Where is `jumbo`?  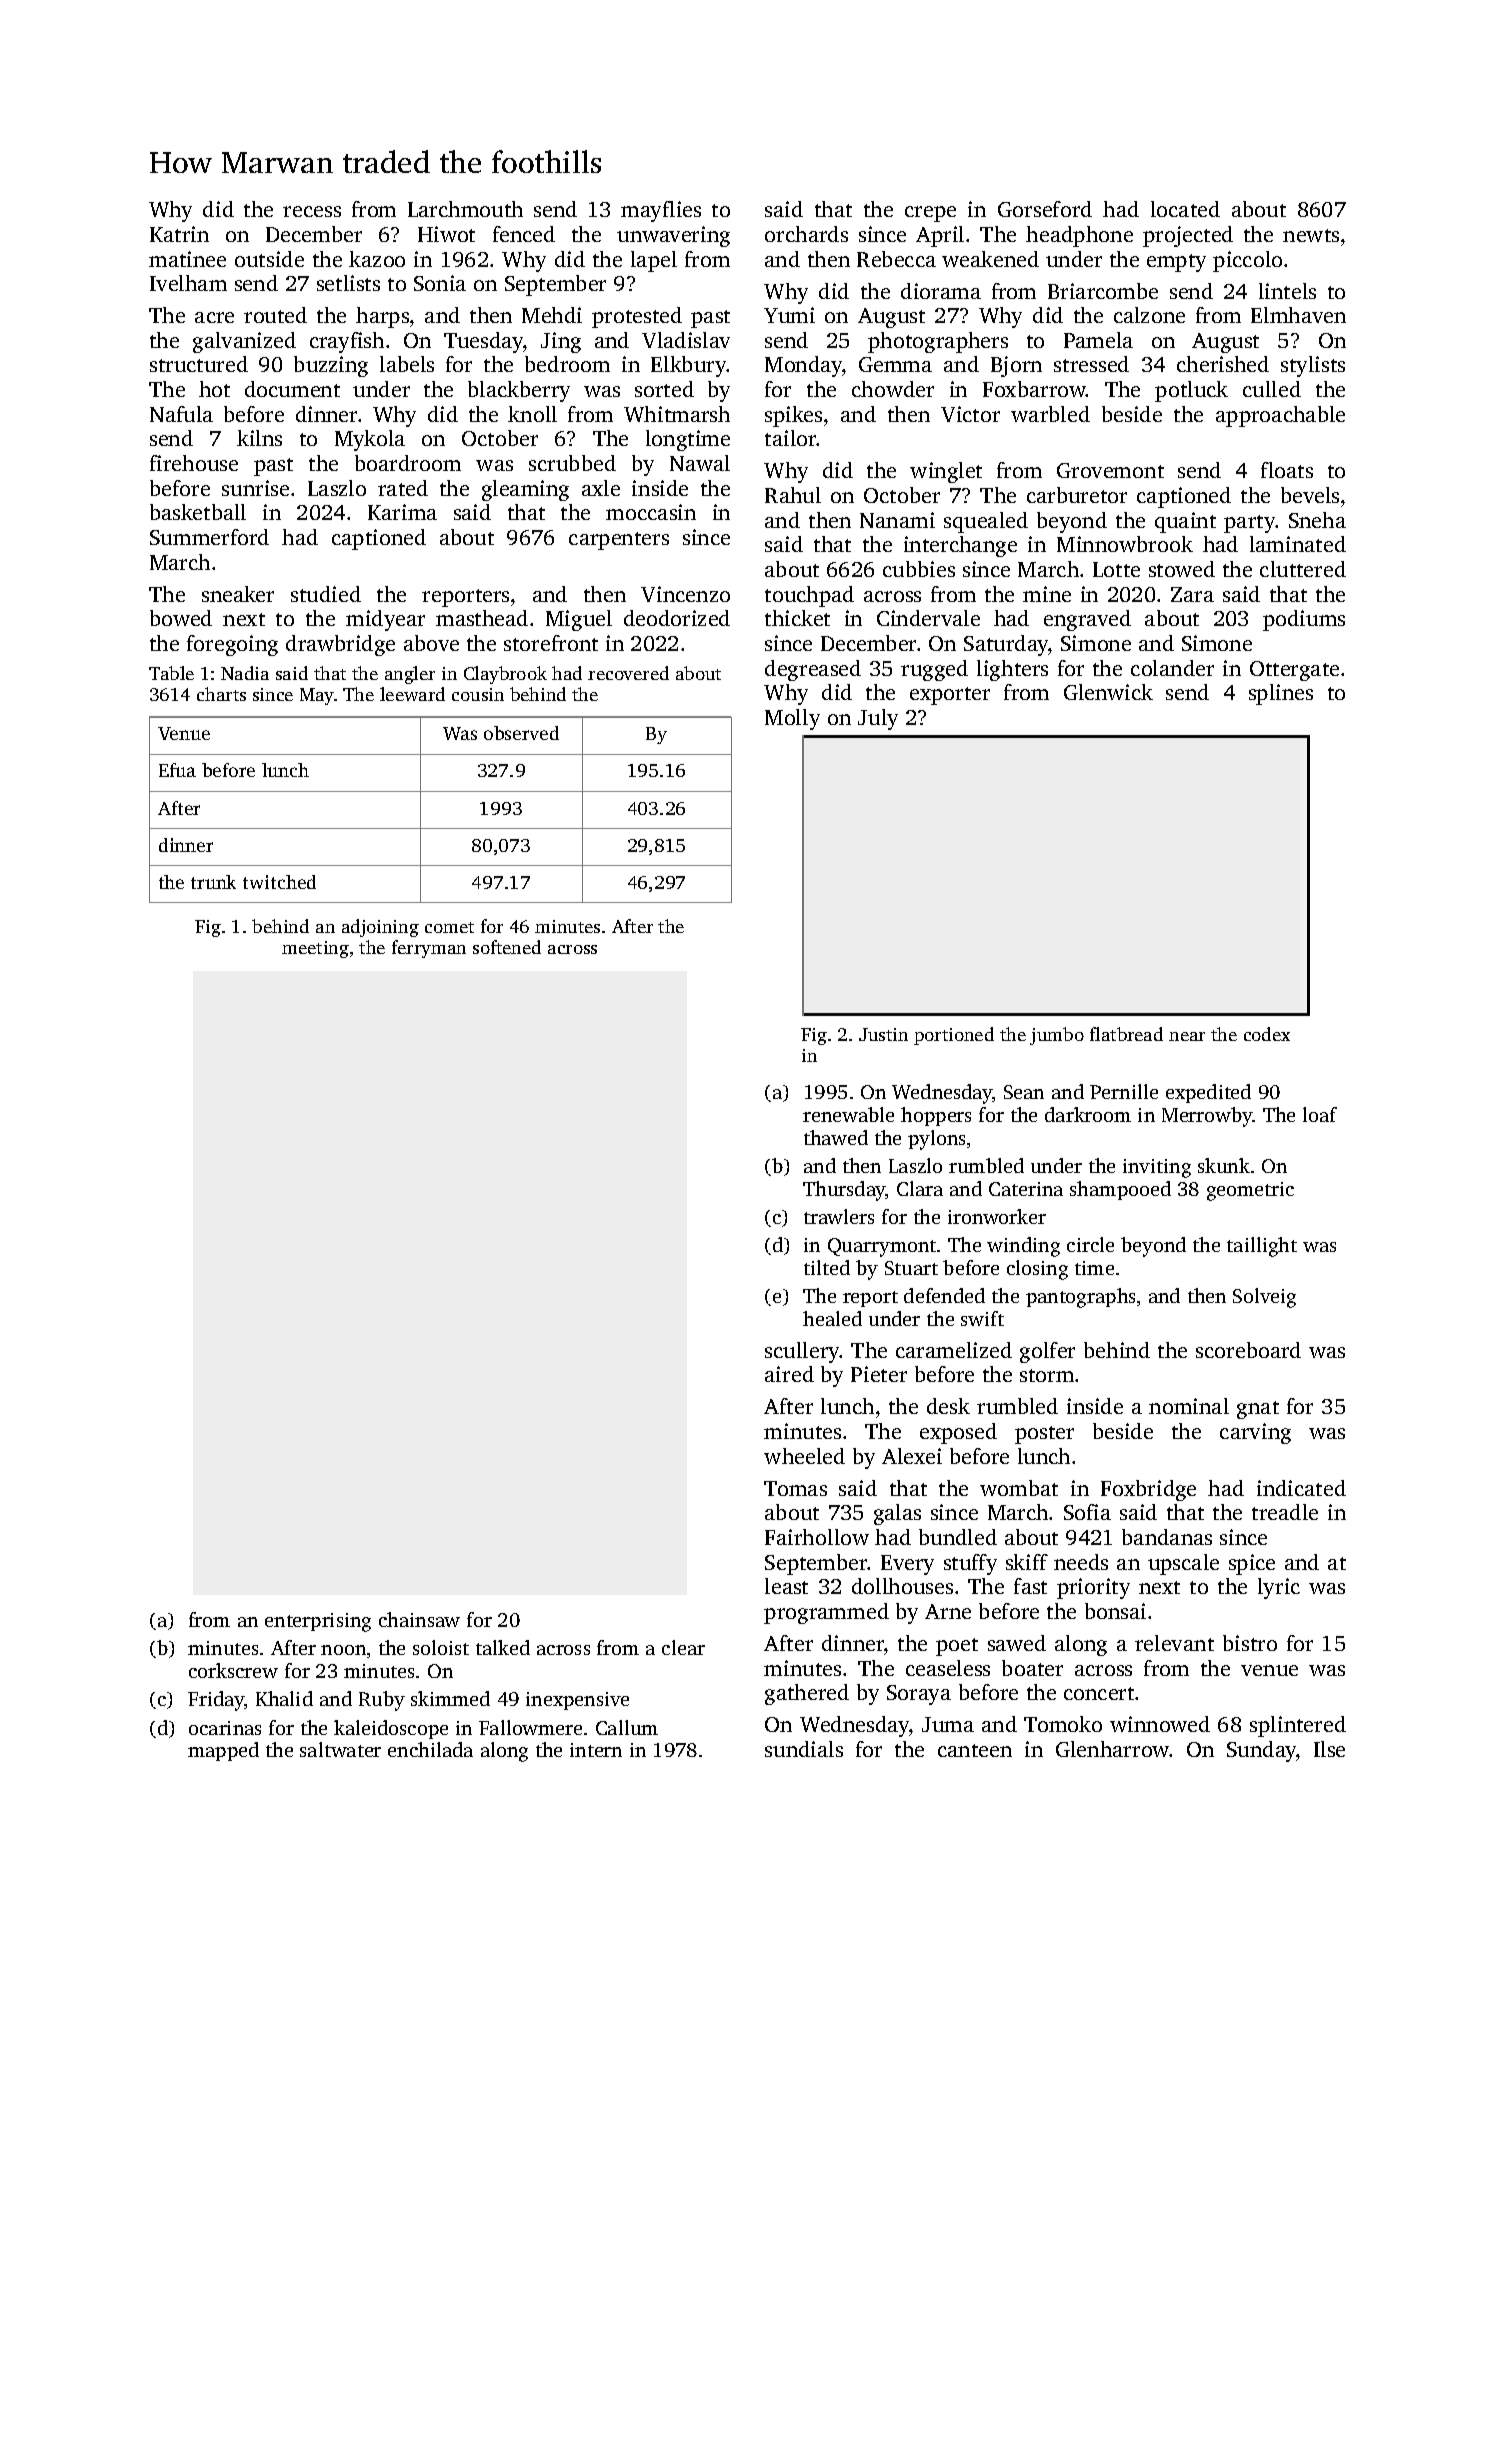
jumbo is located at coordinates (1057, 1036).
